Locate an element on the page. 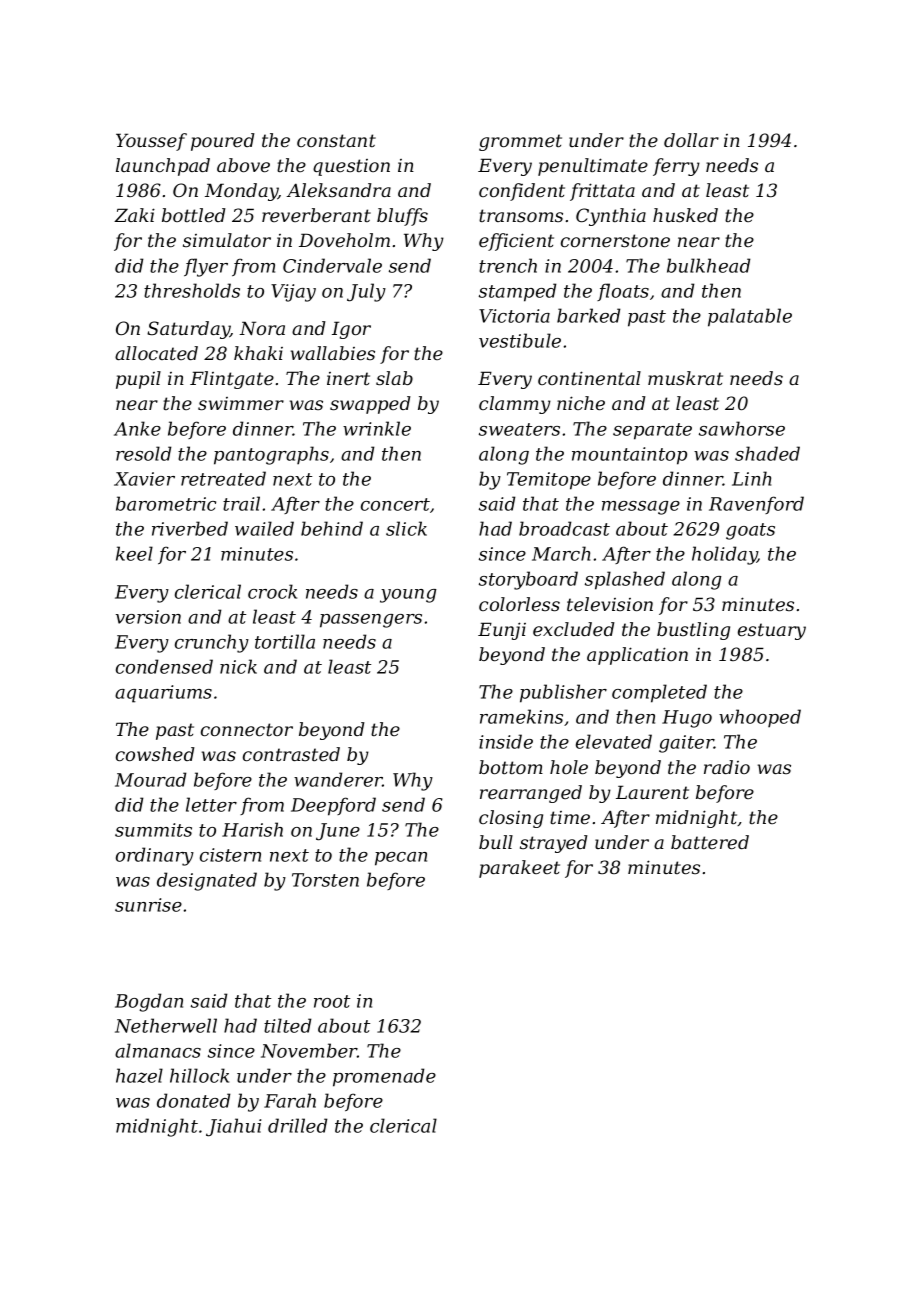 The image size is (924, 1311). Jiahui is located at coordinates (233, 1127).
